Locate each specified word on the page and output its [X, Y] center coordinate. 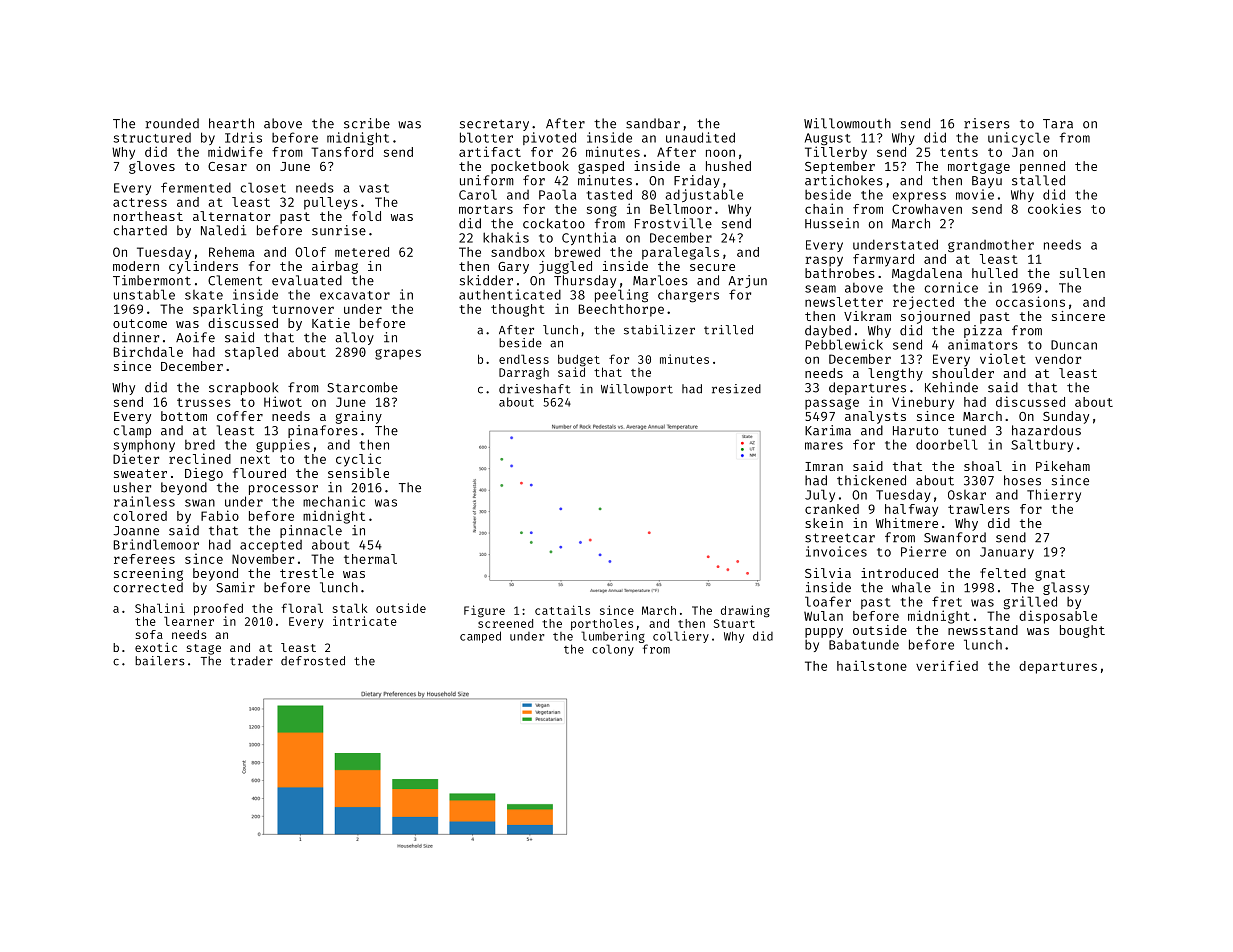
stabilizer [659, 330]
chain [824, 208]
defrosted [313, 661]
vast [374, 188]
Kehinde [951, 387]
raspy [824, 261]
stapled [251, 353]
